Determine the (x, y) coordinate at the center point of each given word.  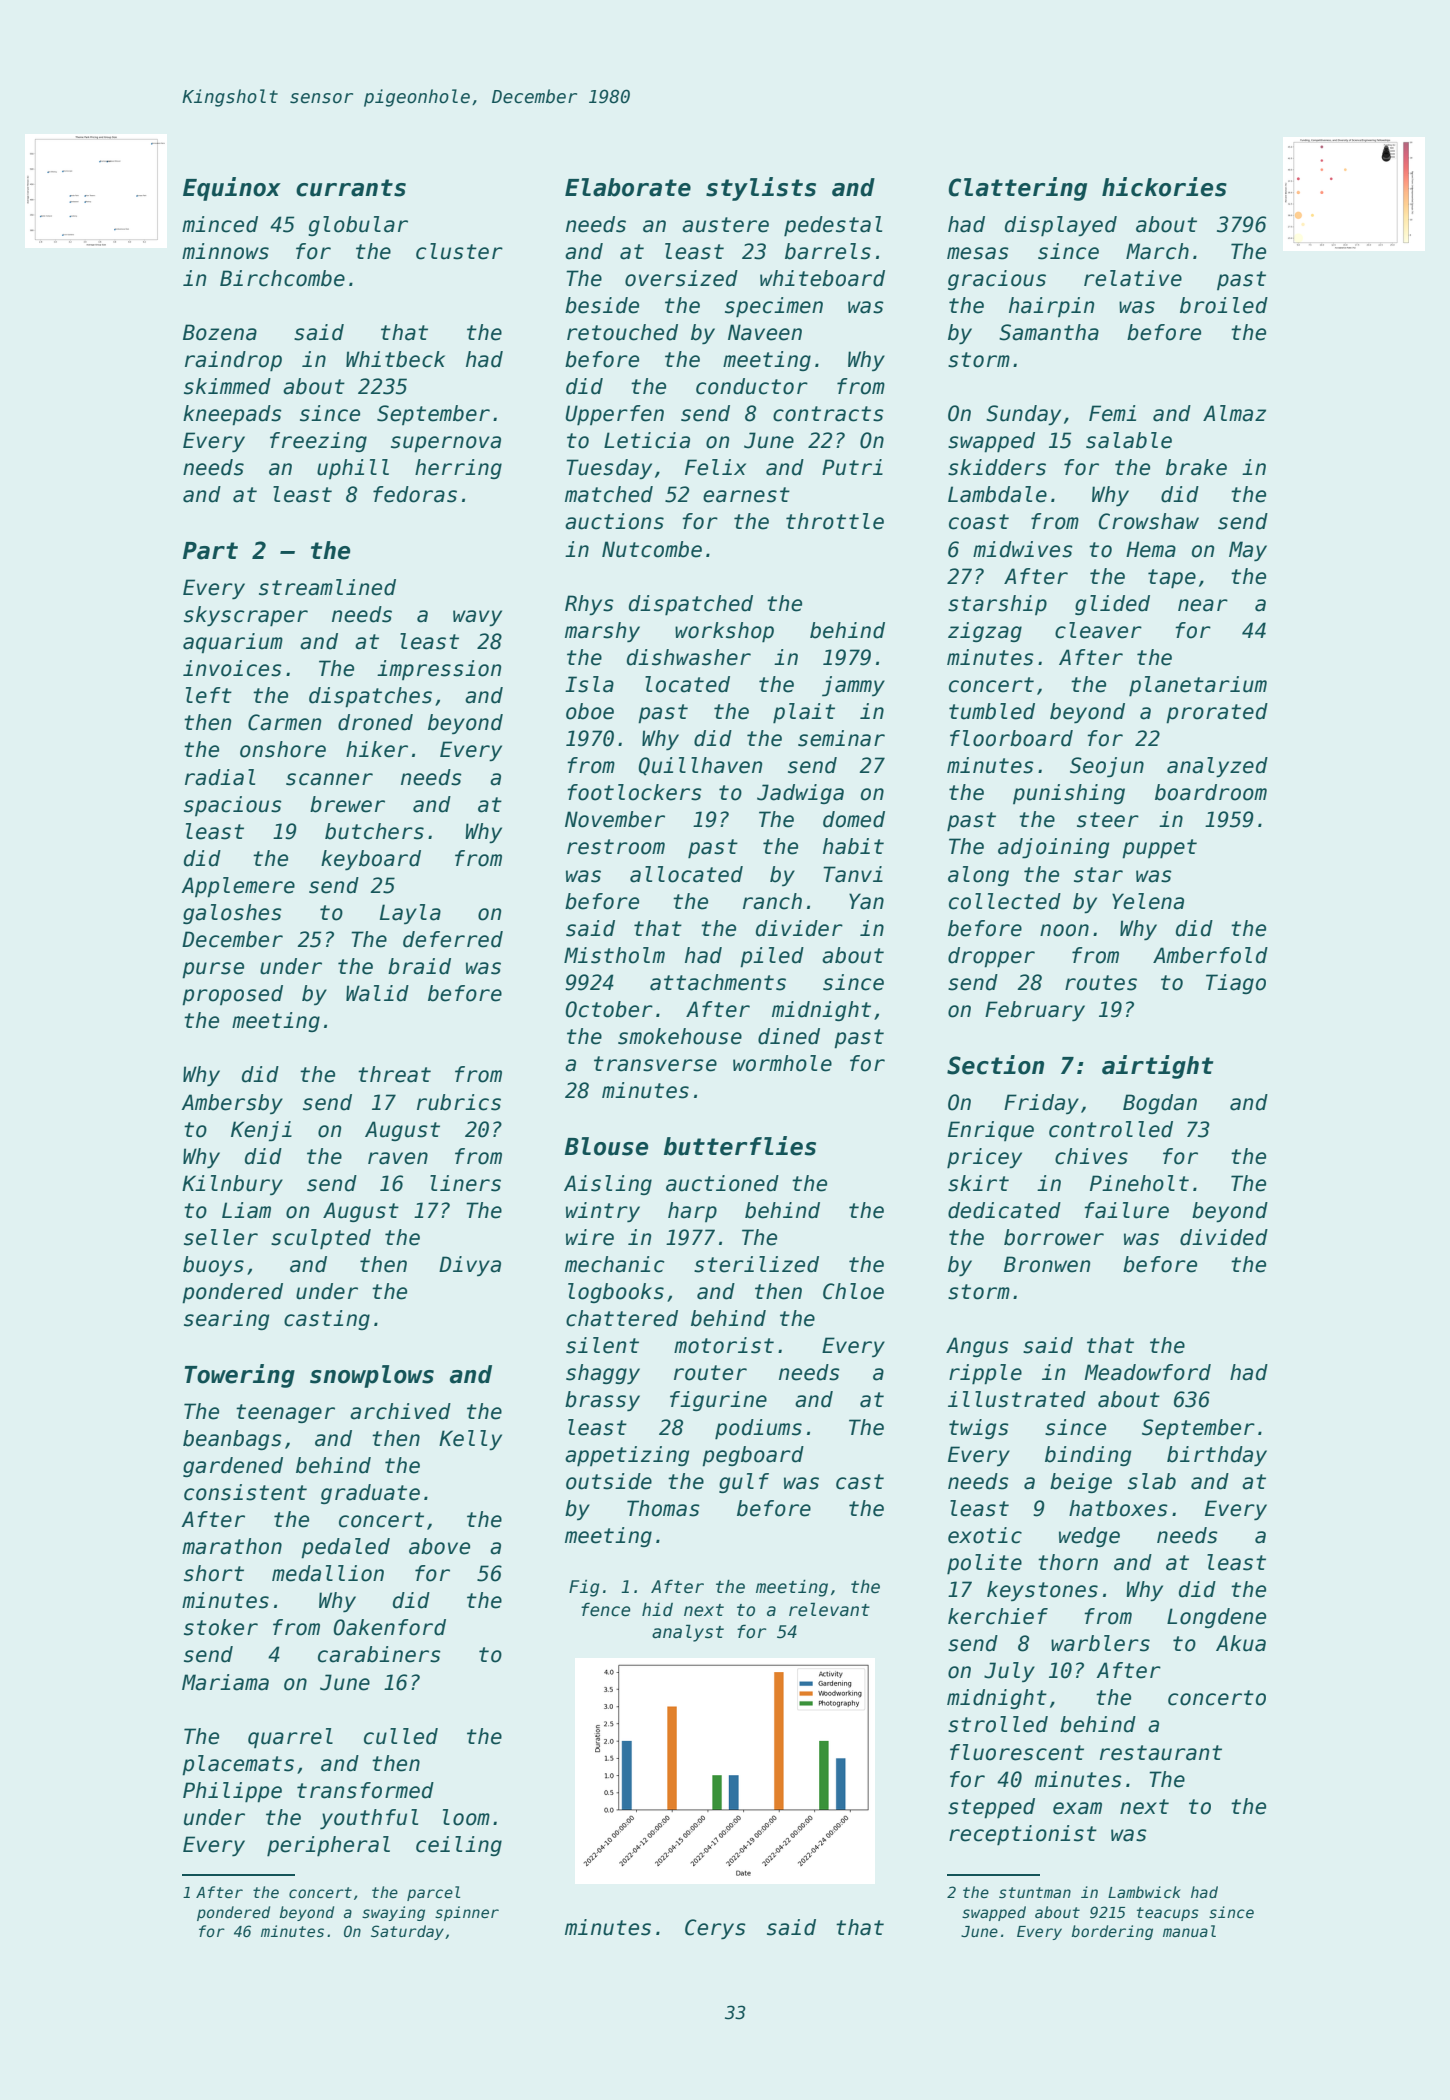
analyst (688, 1633)
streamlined (327, 587)
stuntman (1035, 1892)
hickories (1164, 187)
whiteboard (822, 278)
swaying (393, 1913)
